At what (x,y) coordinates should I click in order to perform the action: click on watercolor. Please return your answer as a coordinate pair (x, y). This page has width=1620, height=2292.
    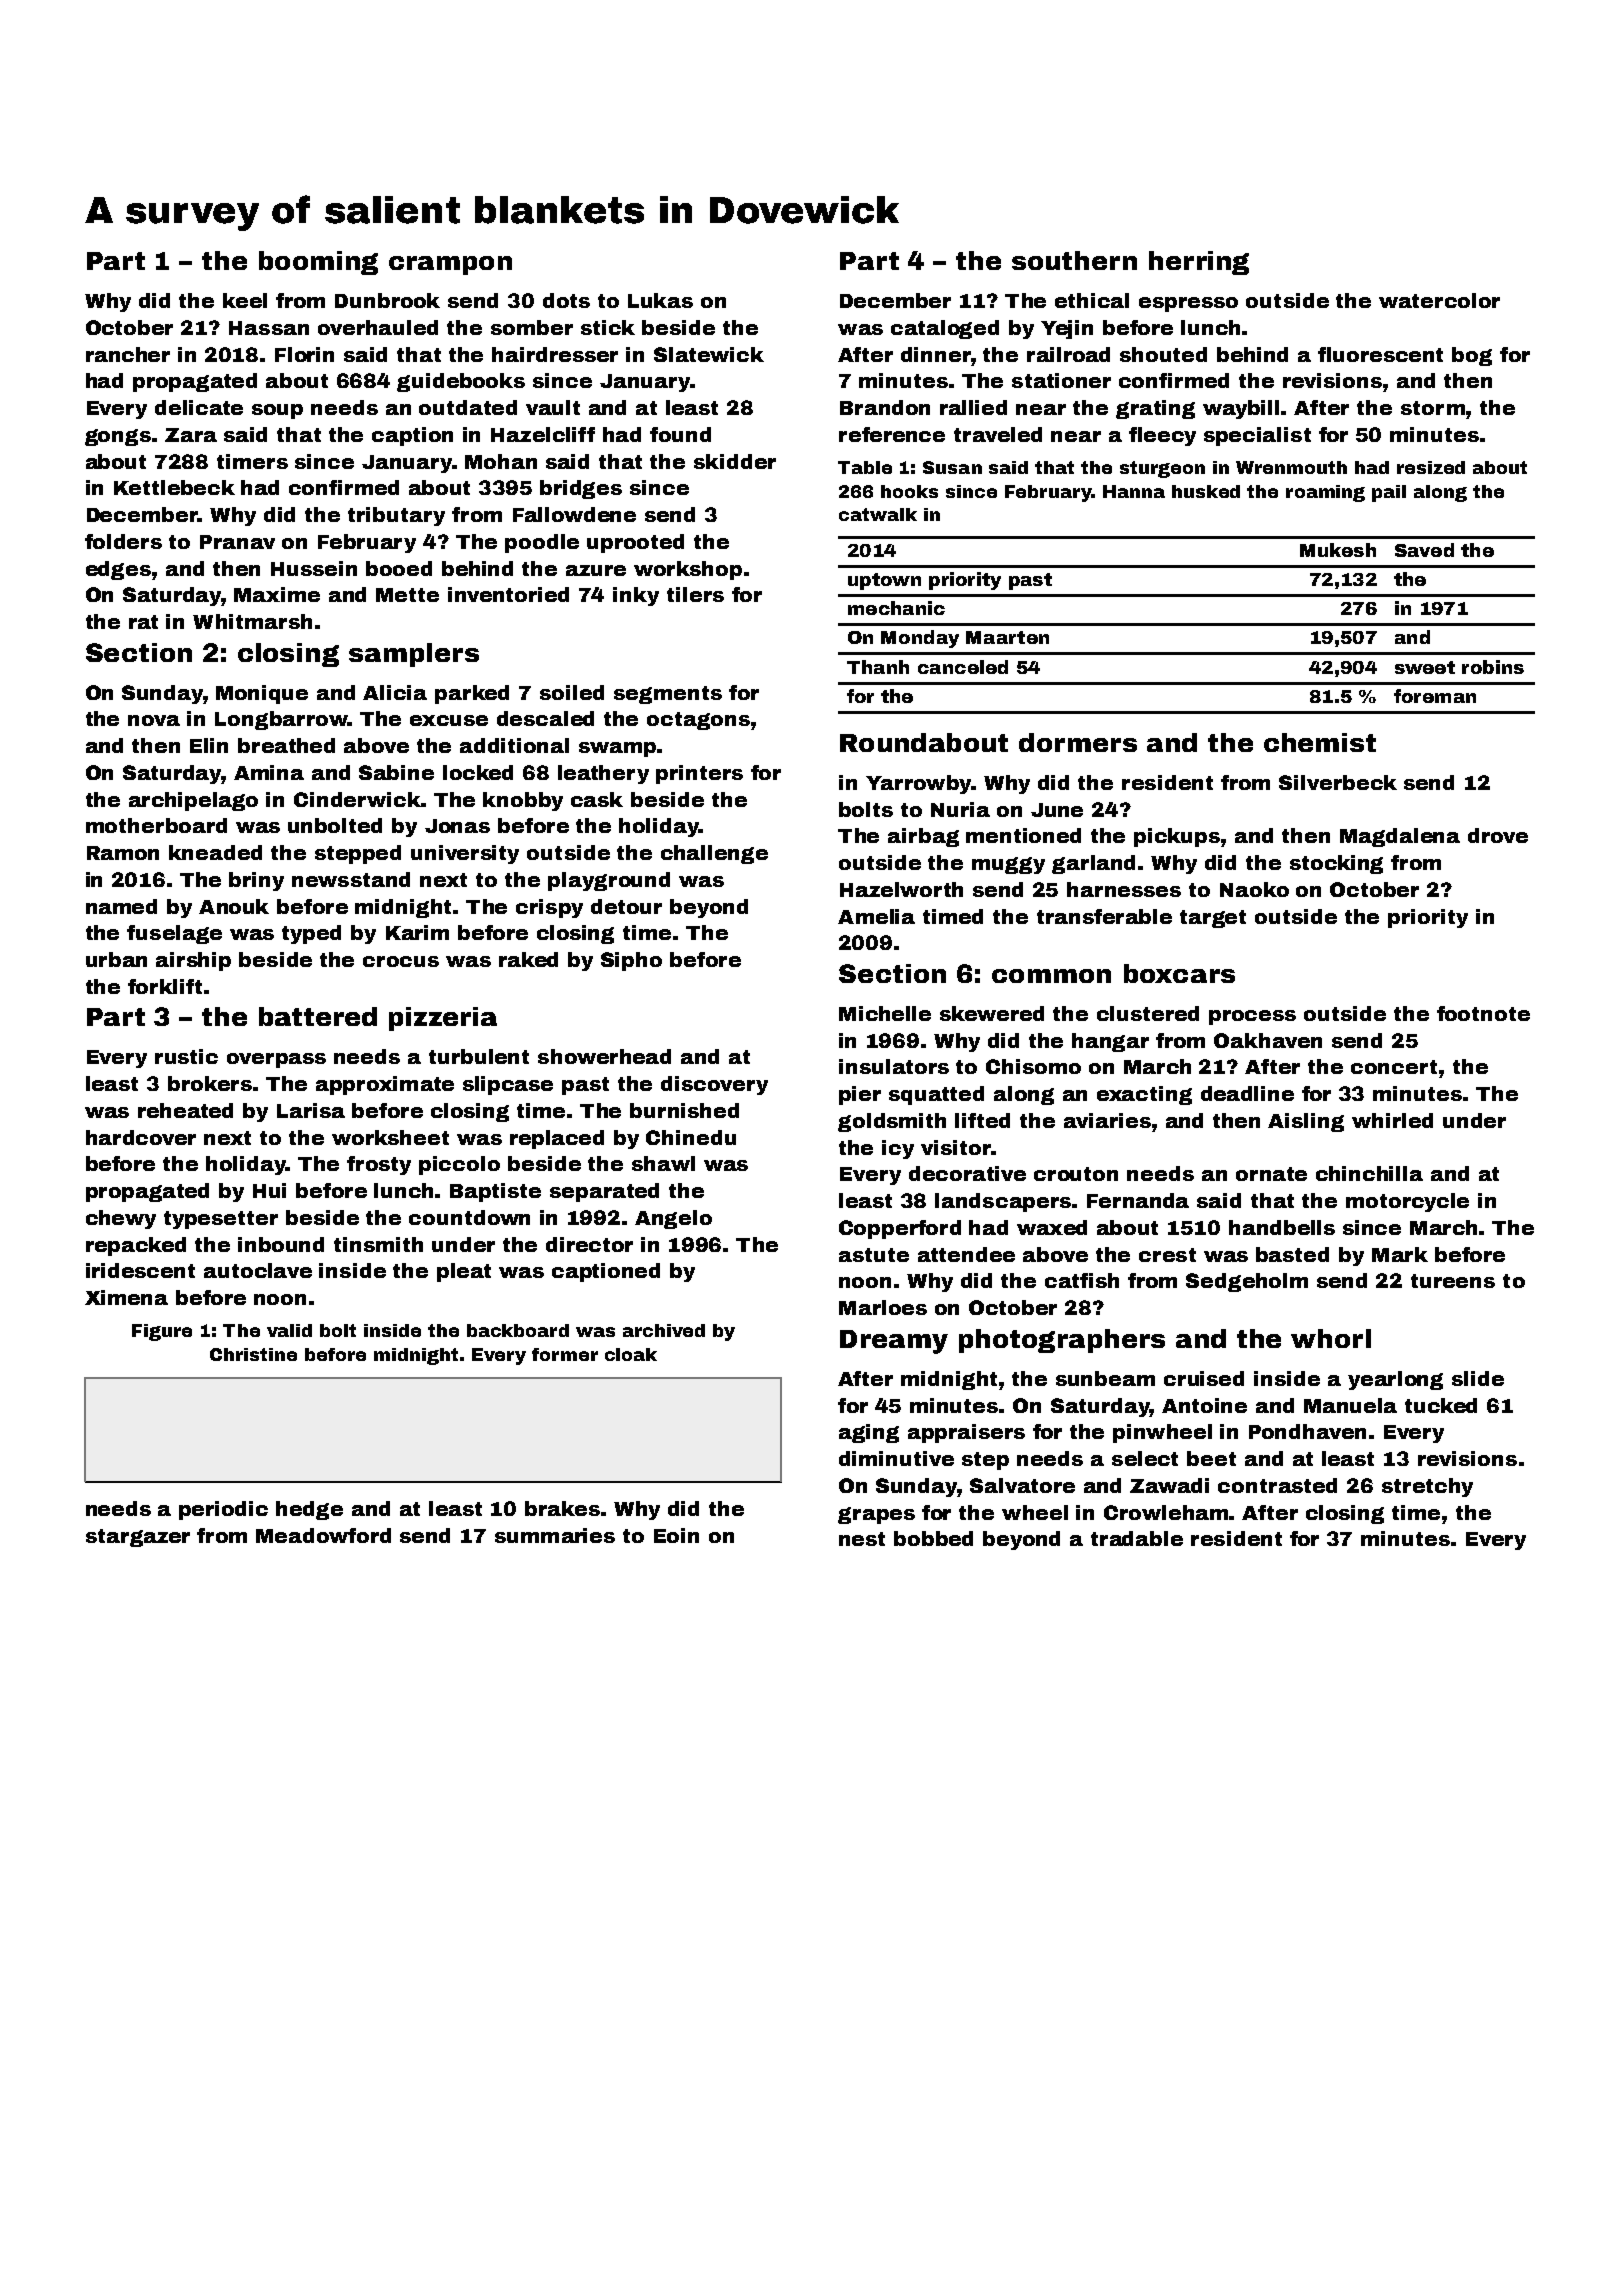
    Looking at the image, I should click on (1439, 300).
